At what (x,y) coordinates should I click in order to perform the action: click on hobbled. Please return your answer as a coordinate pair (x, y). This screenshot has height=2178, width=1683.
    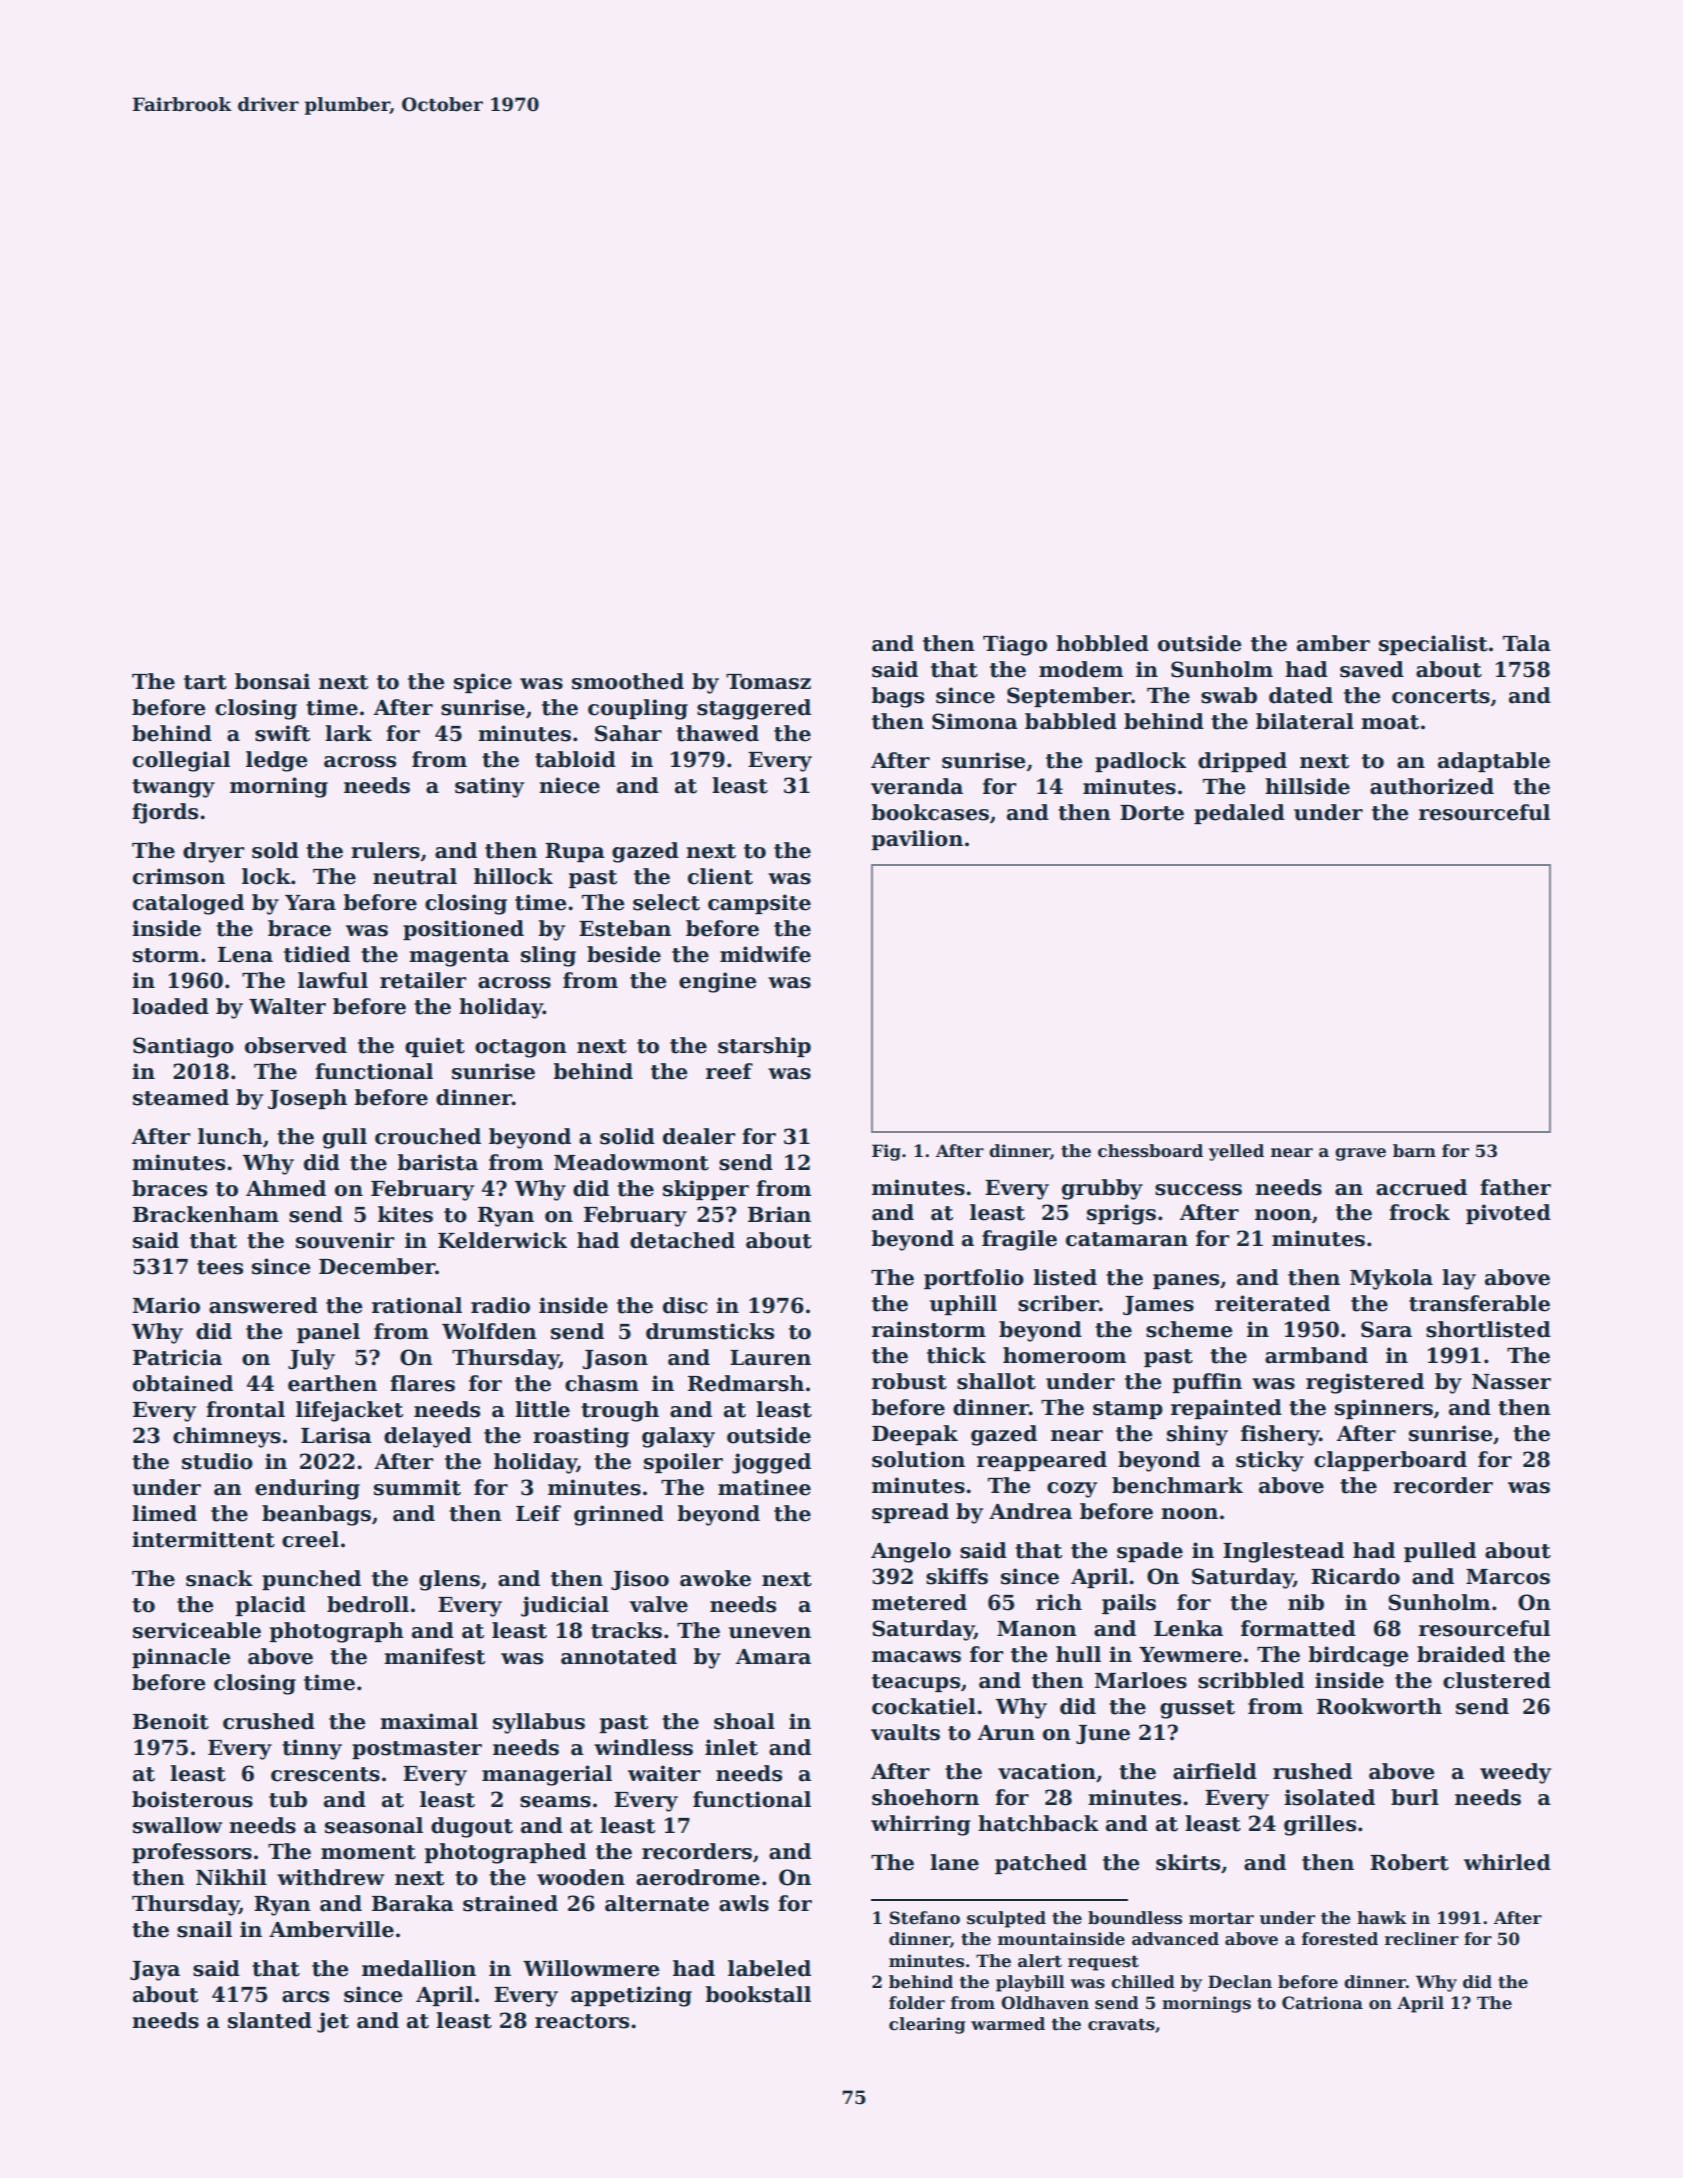
    Looking at the image, I should click on (1102, 643).
